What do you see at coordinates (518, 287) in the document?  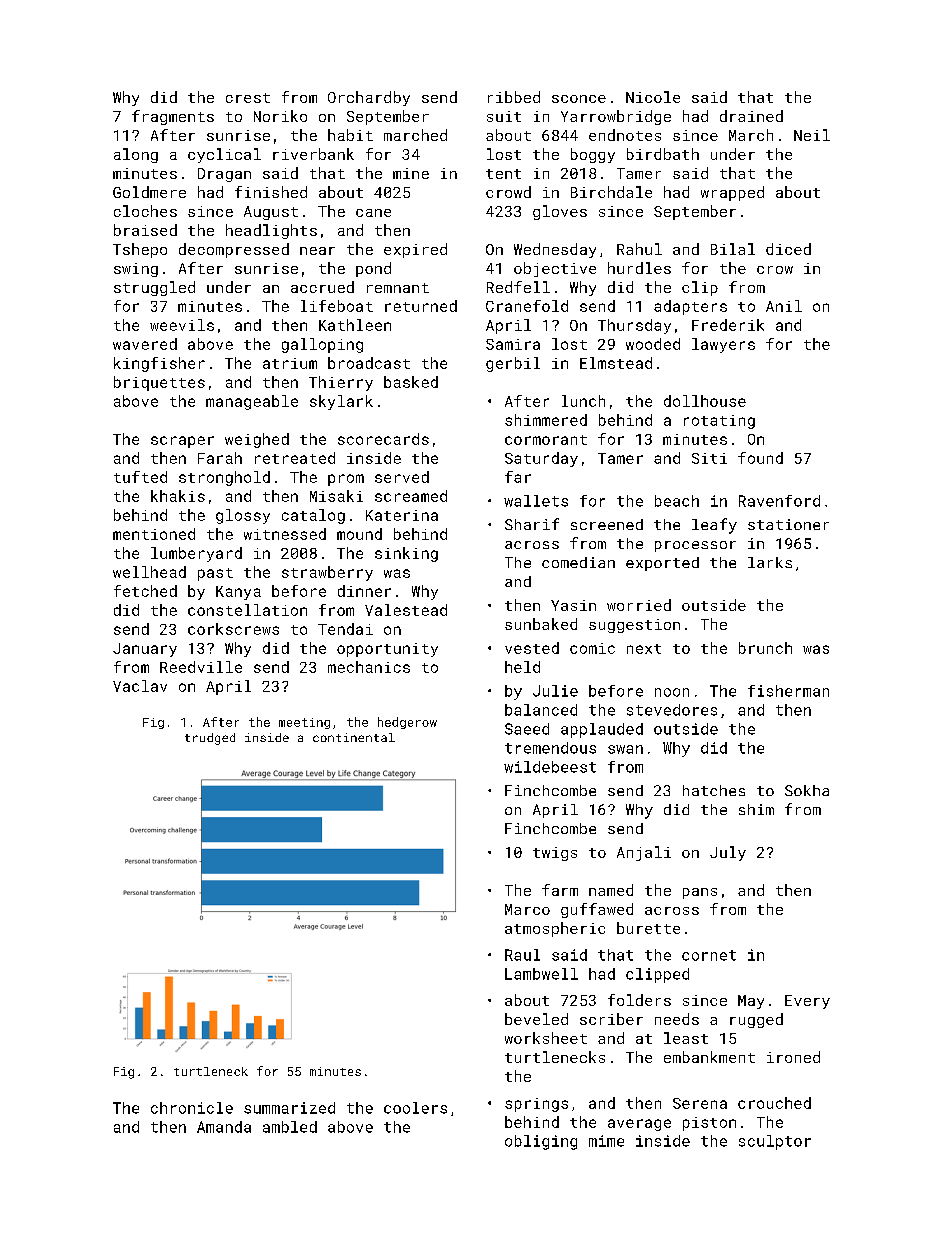 I see `Redfell` at bounding box center [518, 287].
